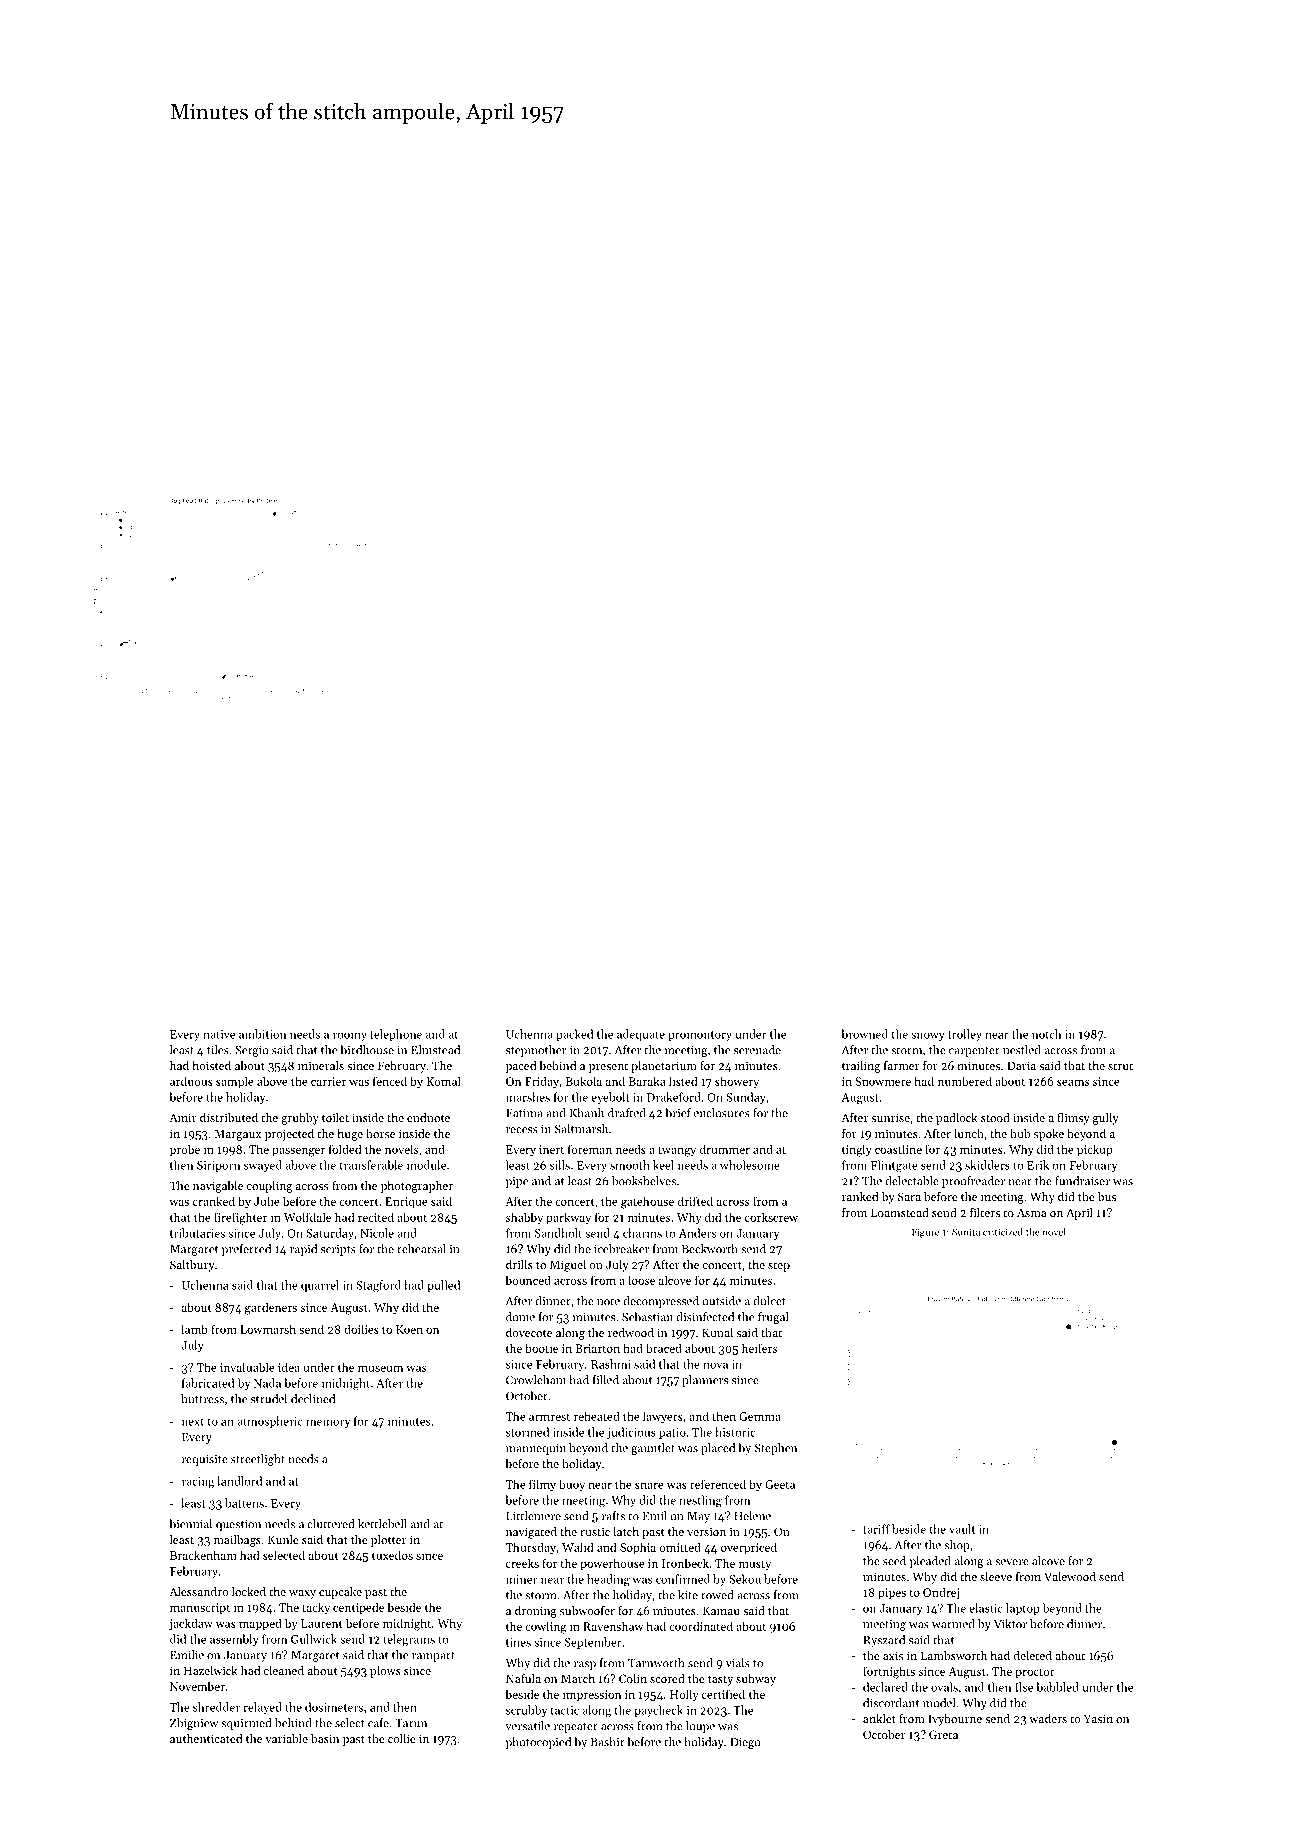 The width and height of the screenshot is (1305, 1846). I want to click on sills, so click(560, 1165).
